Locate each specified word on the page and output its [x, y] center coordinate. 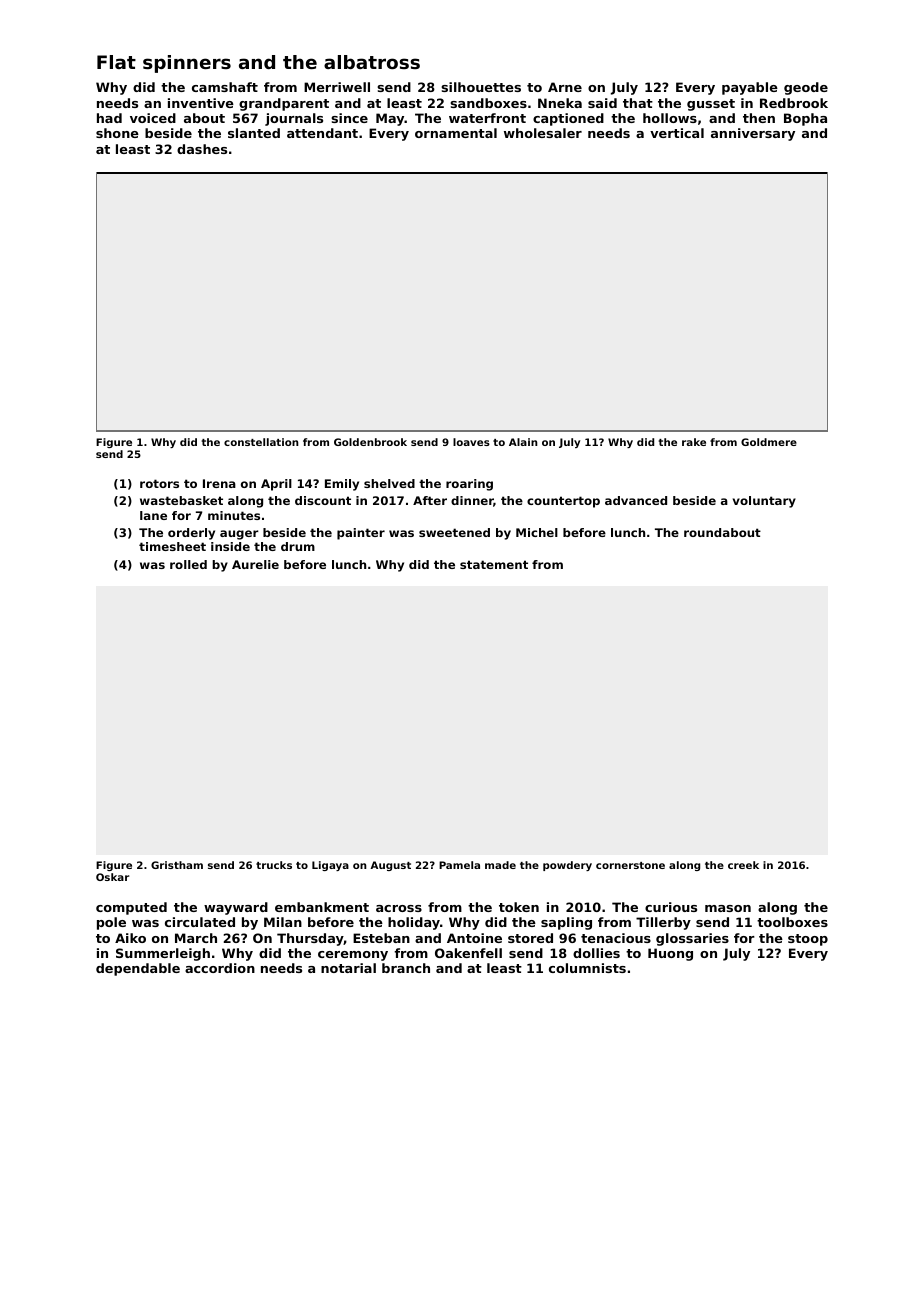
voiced [153, 118]
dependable [138, 969]
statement [494, 564]
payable [750, 88]
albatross [372, 62]
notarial [348, 968]
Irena [219, 483]
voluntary [764, 502]
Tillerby [663, 923]
